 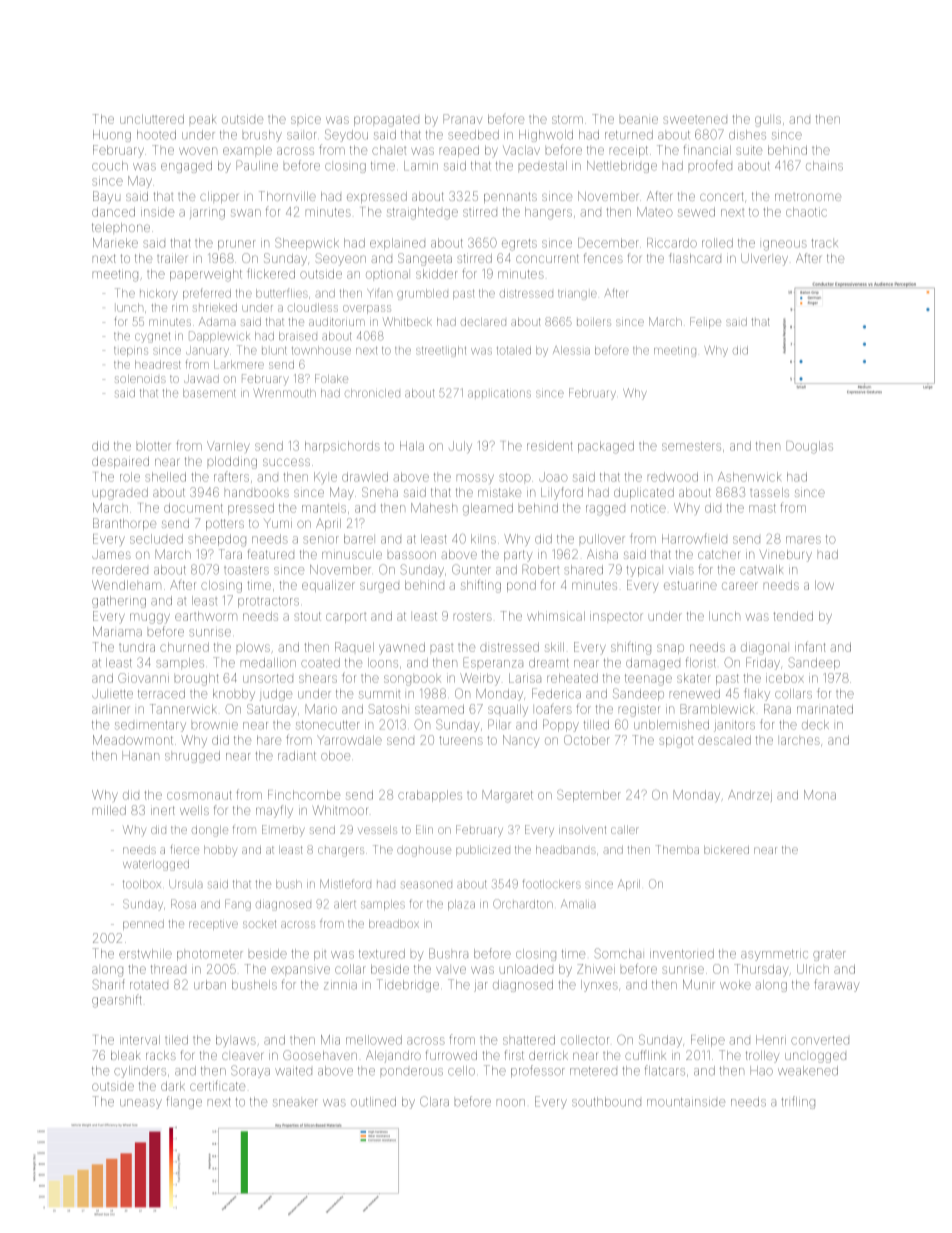 What do you see at coordinates (246, 213) in the screenshot?
I see `swan` at bounding box center [246, 213].
